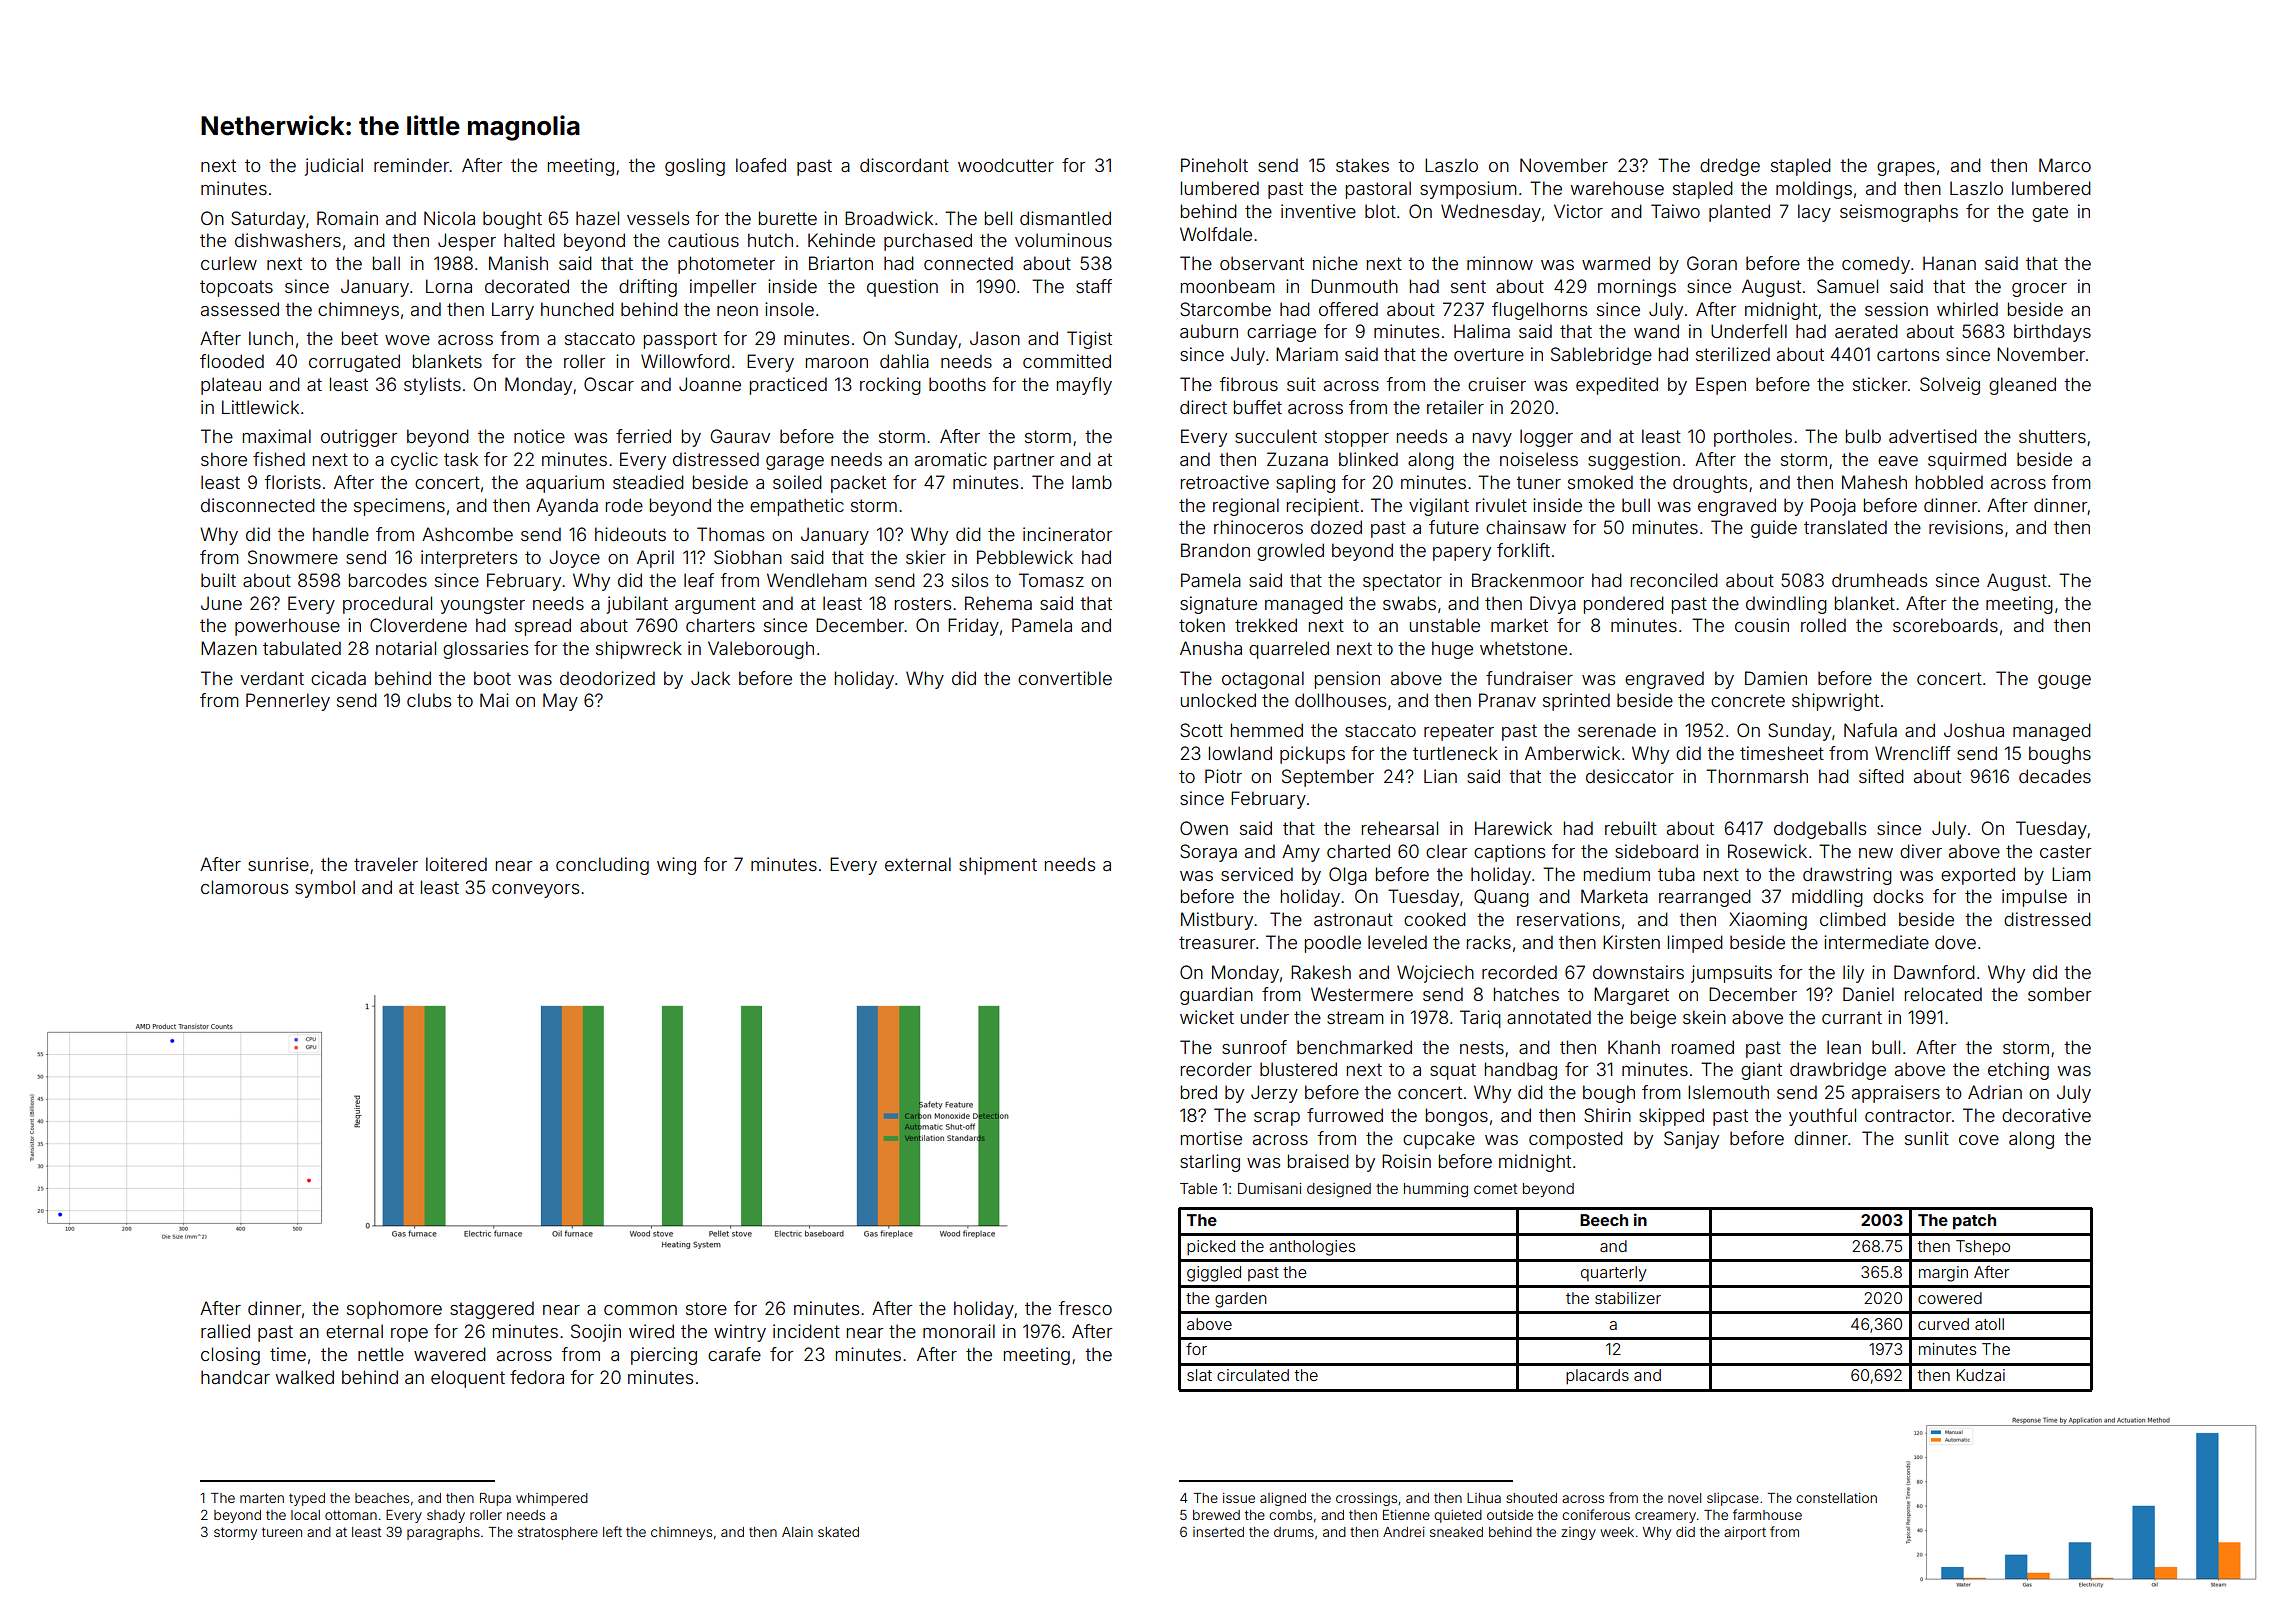 This screenshot has width=2292, height=1620. What do you see at coordinates (2039, 290) in the screenshot?
I see `grocer` at bounding box center [2039, 290].
